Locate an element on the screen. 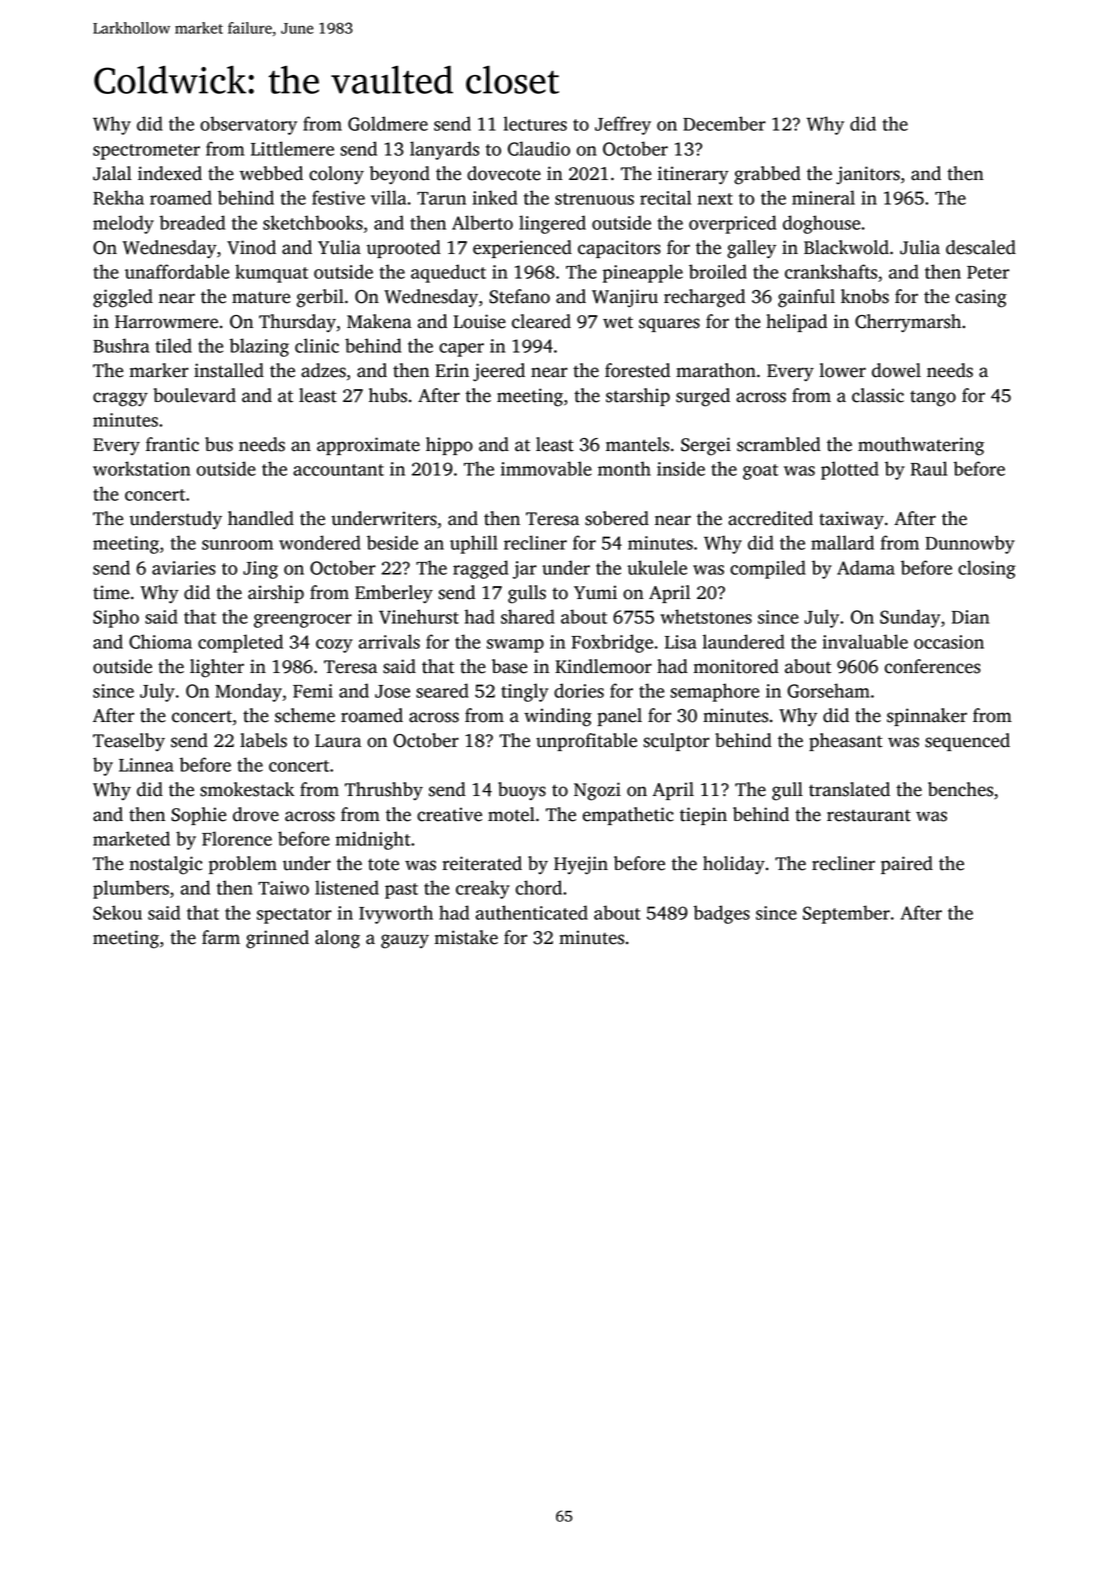  observatory is located at coordinates (248, 125).
